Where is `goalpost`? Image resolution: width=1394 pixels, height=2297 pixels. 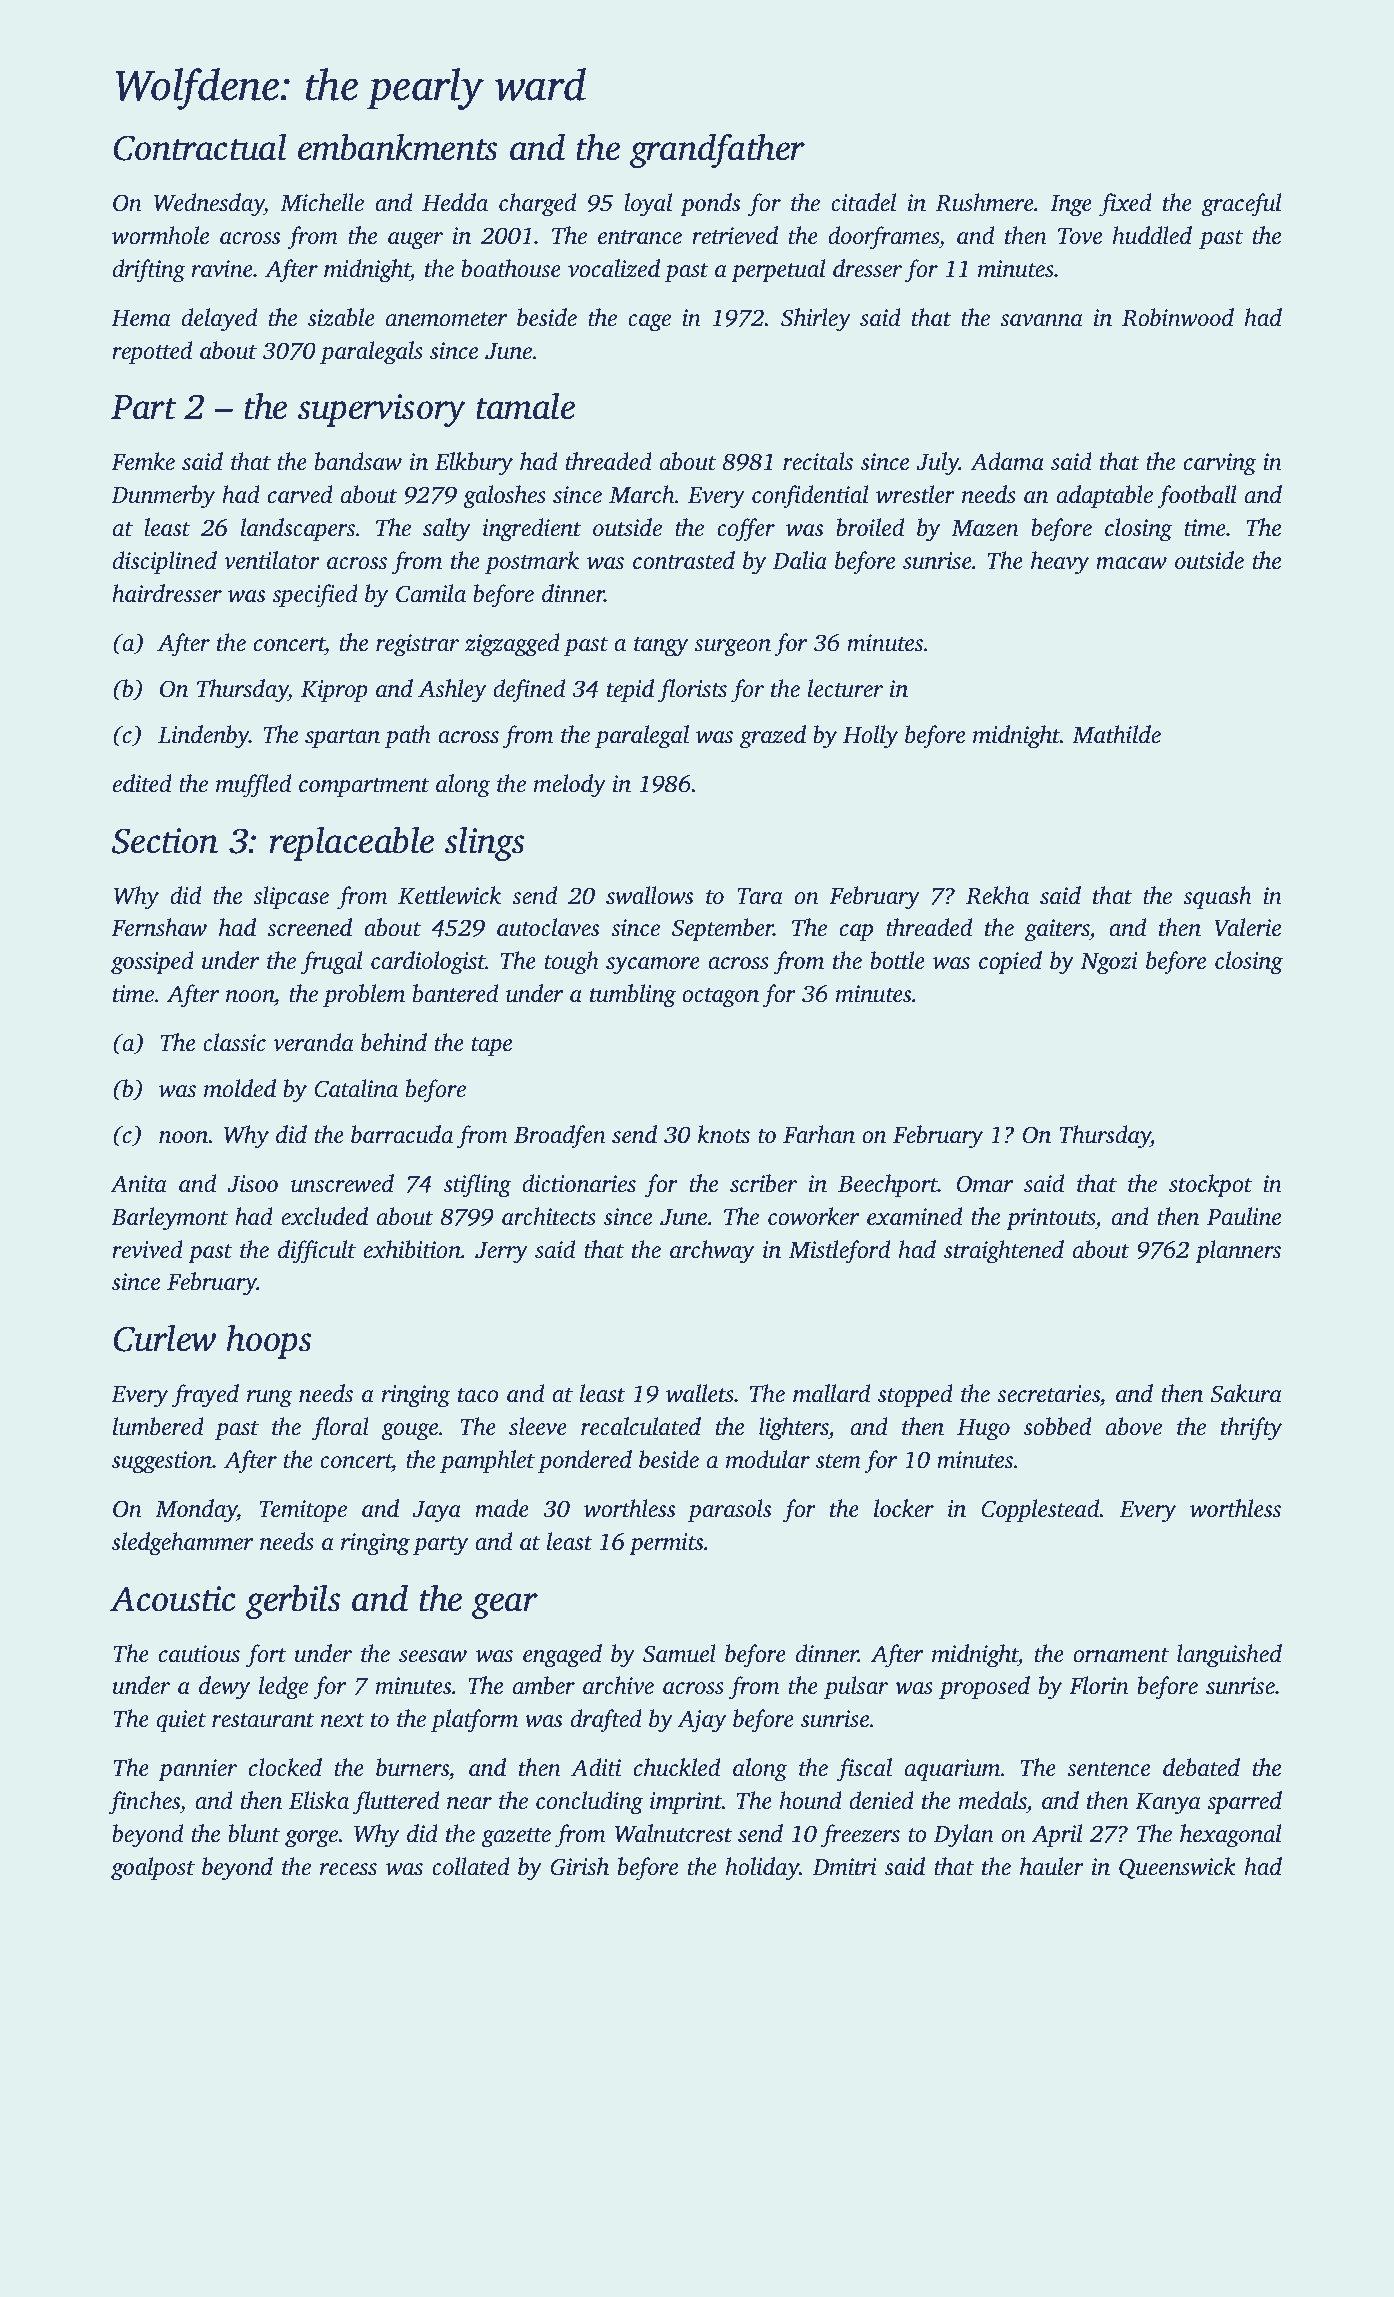
goalpost is located at coordinates (153, 1869).
